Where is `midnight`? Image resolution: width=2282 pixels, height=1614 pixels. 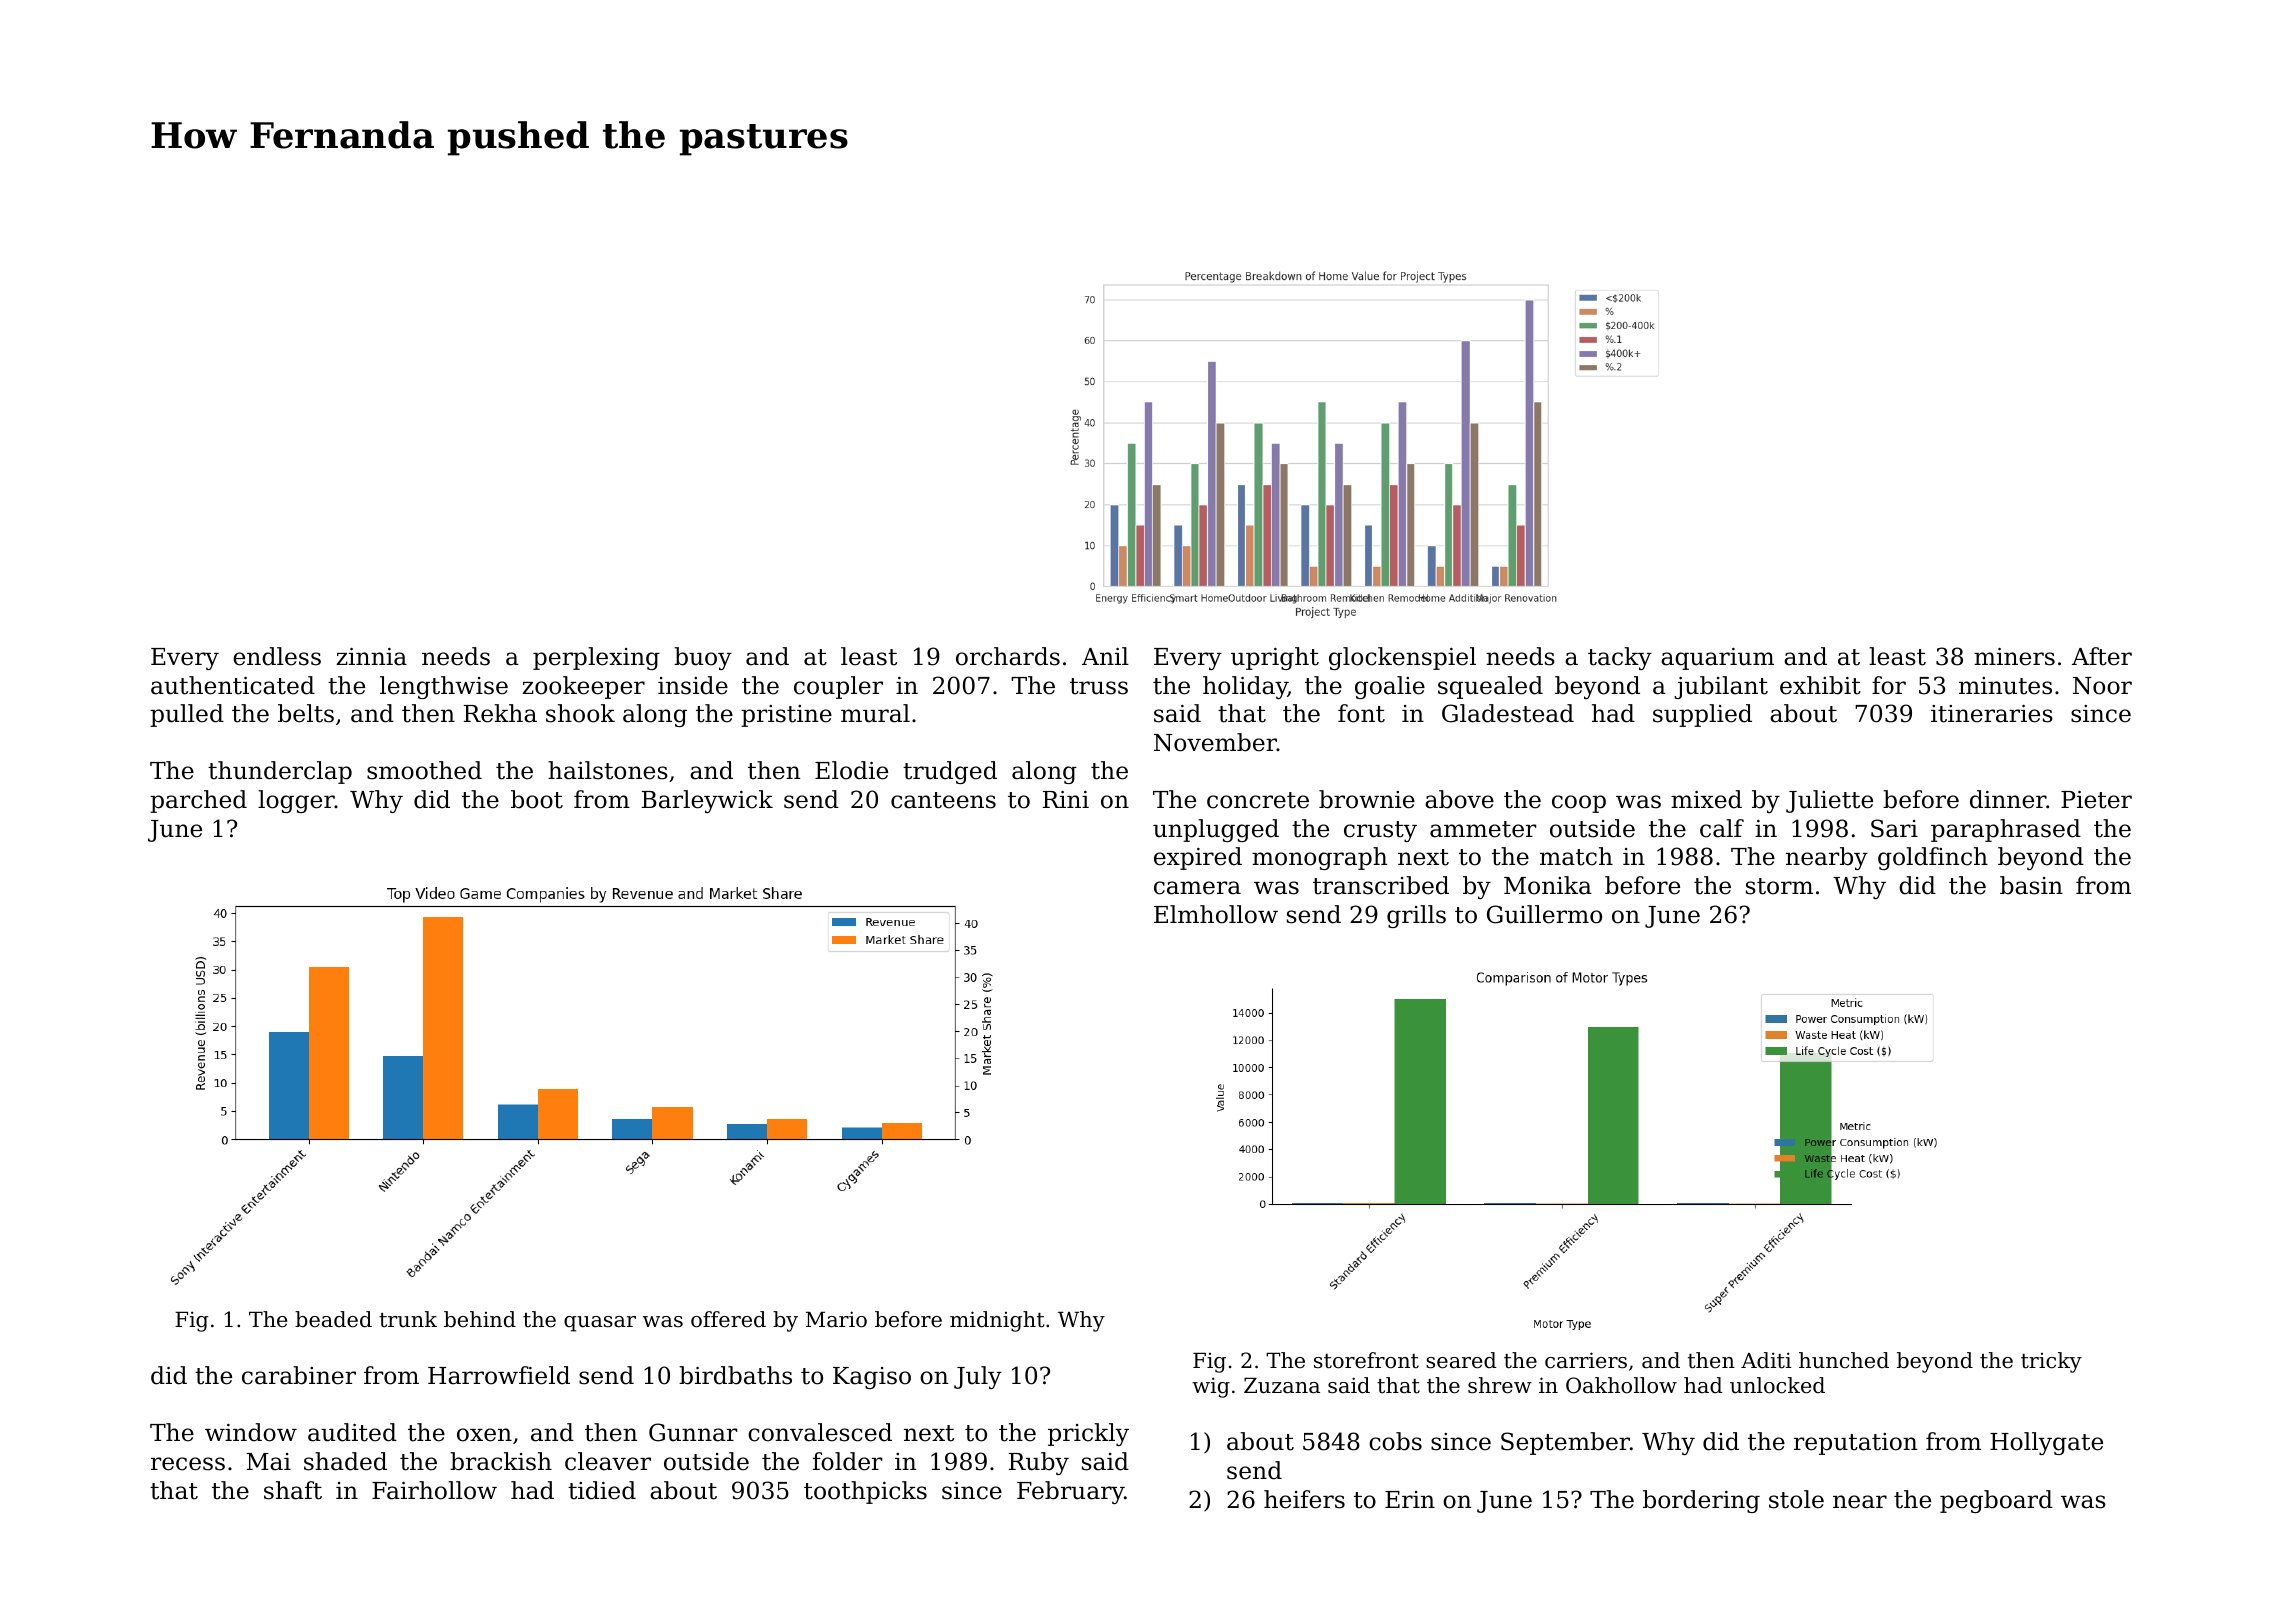 midnight is located at coordinates (997, 1321).
